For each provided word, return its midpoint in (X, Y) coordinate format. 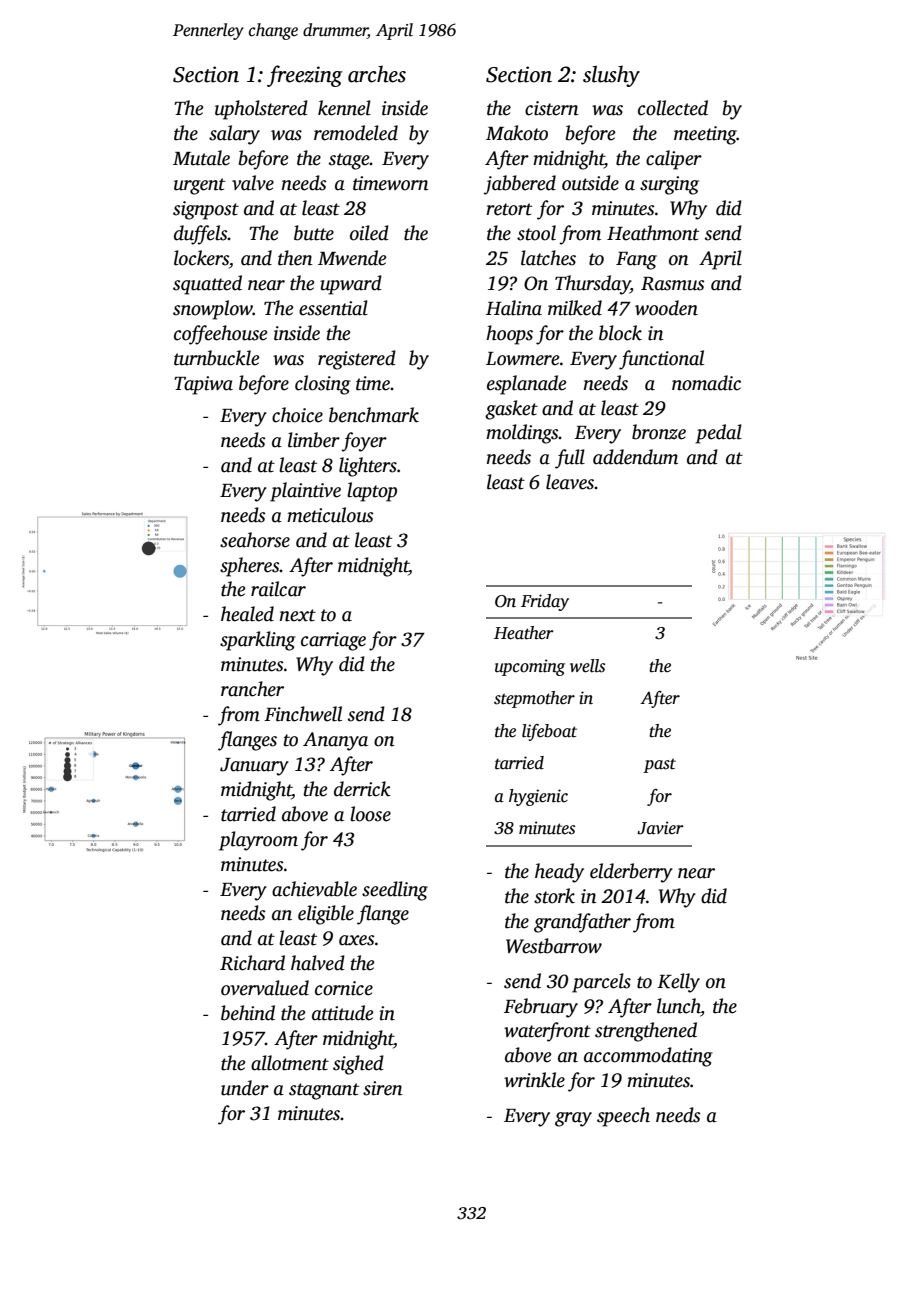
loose (370, 814)
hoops (509, 335)
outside (590, 183)
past (659, 765)
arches (377, 74)
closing (323, 385)
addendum (635, 457)
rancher (252, 689)
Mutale (201, 158)
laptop (372, 492)
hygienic (538, 797)
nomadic (706, 383)
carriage (333, 641)
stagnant (324, 1091)
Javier (660, 828)
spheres (250, 567)
